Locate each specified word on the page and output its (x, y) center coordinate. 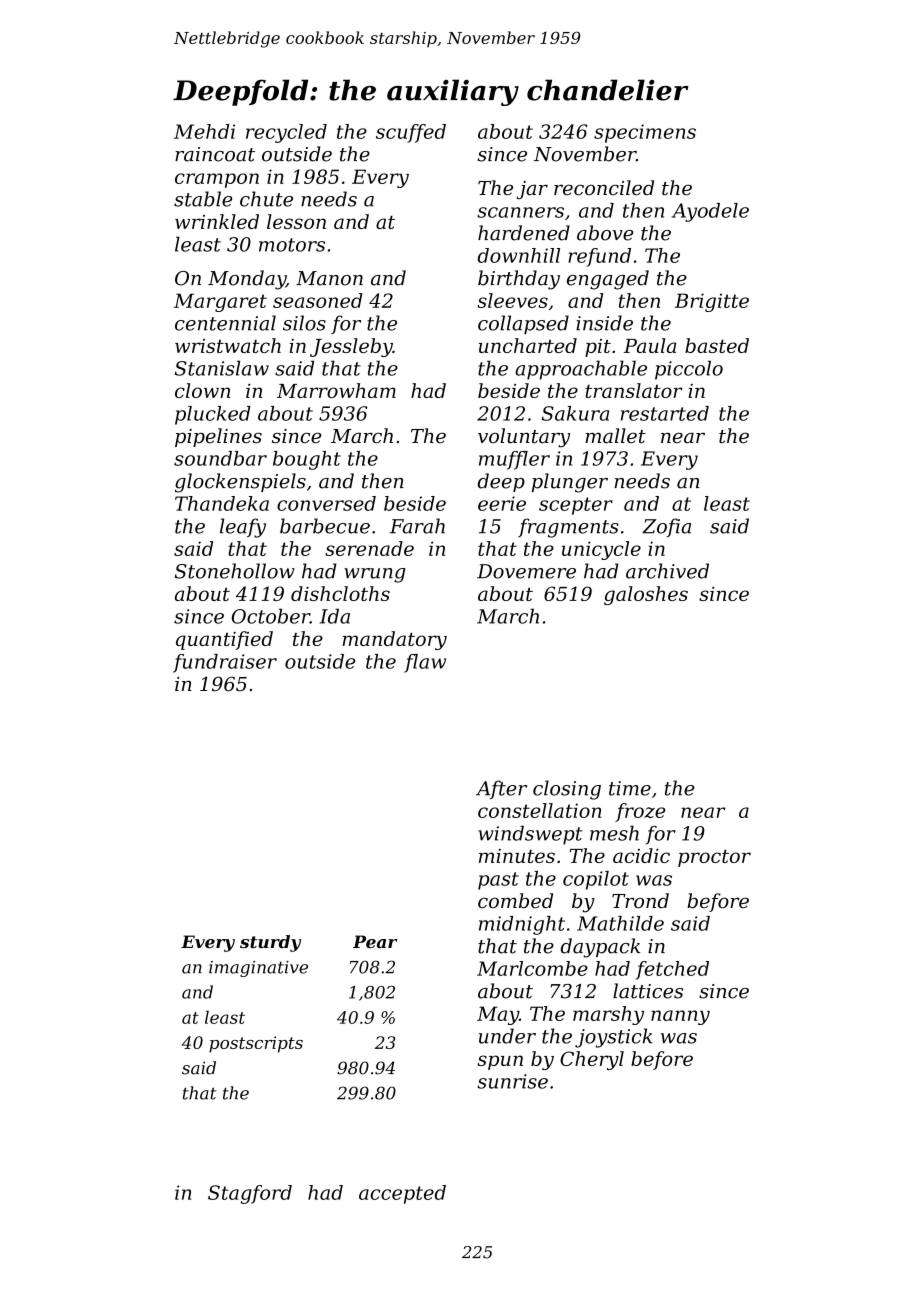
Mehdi (204, 131)
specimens (645, 133)
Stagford (250, 1194)
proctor (714, 858)
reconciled (604, 188)
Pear (375, 941)
